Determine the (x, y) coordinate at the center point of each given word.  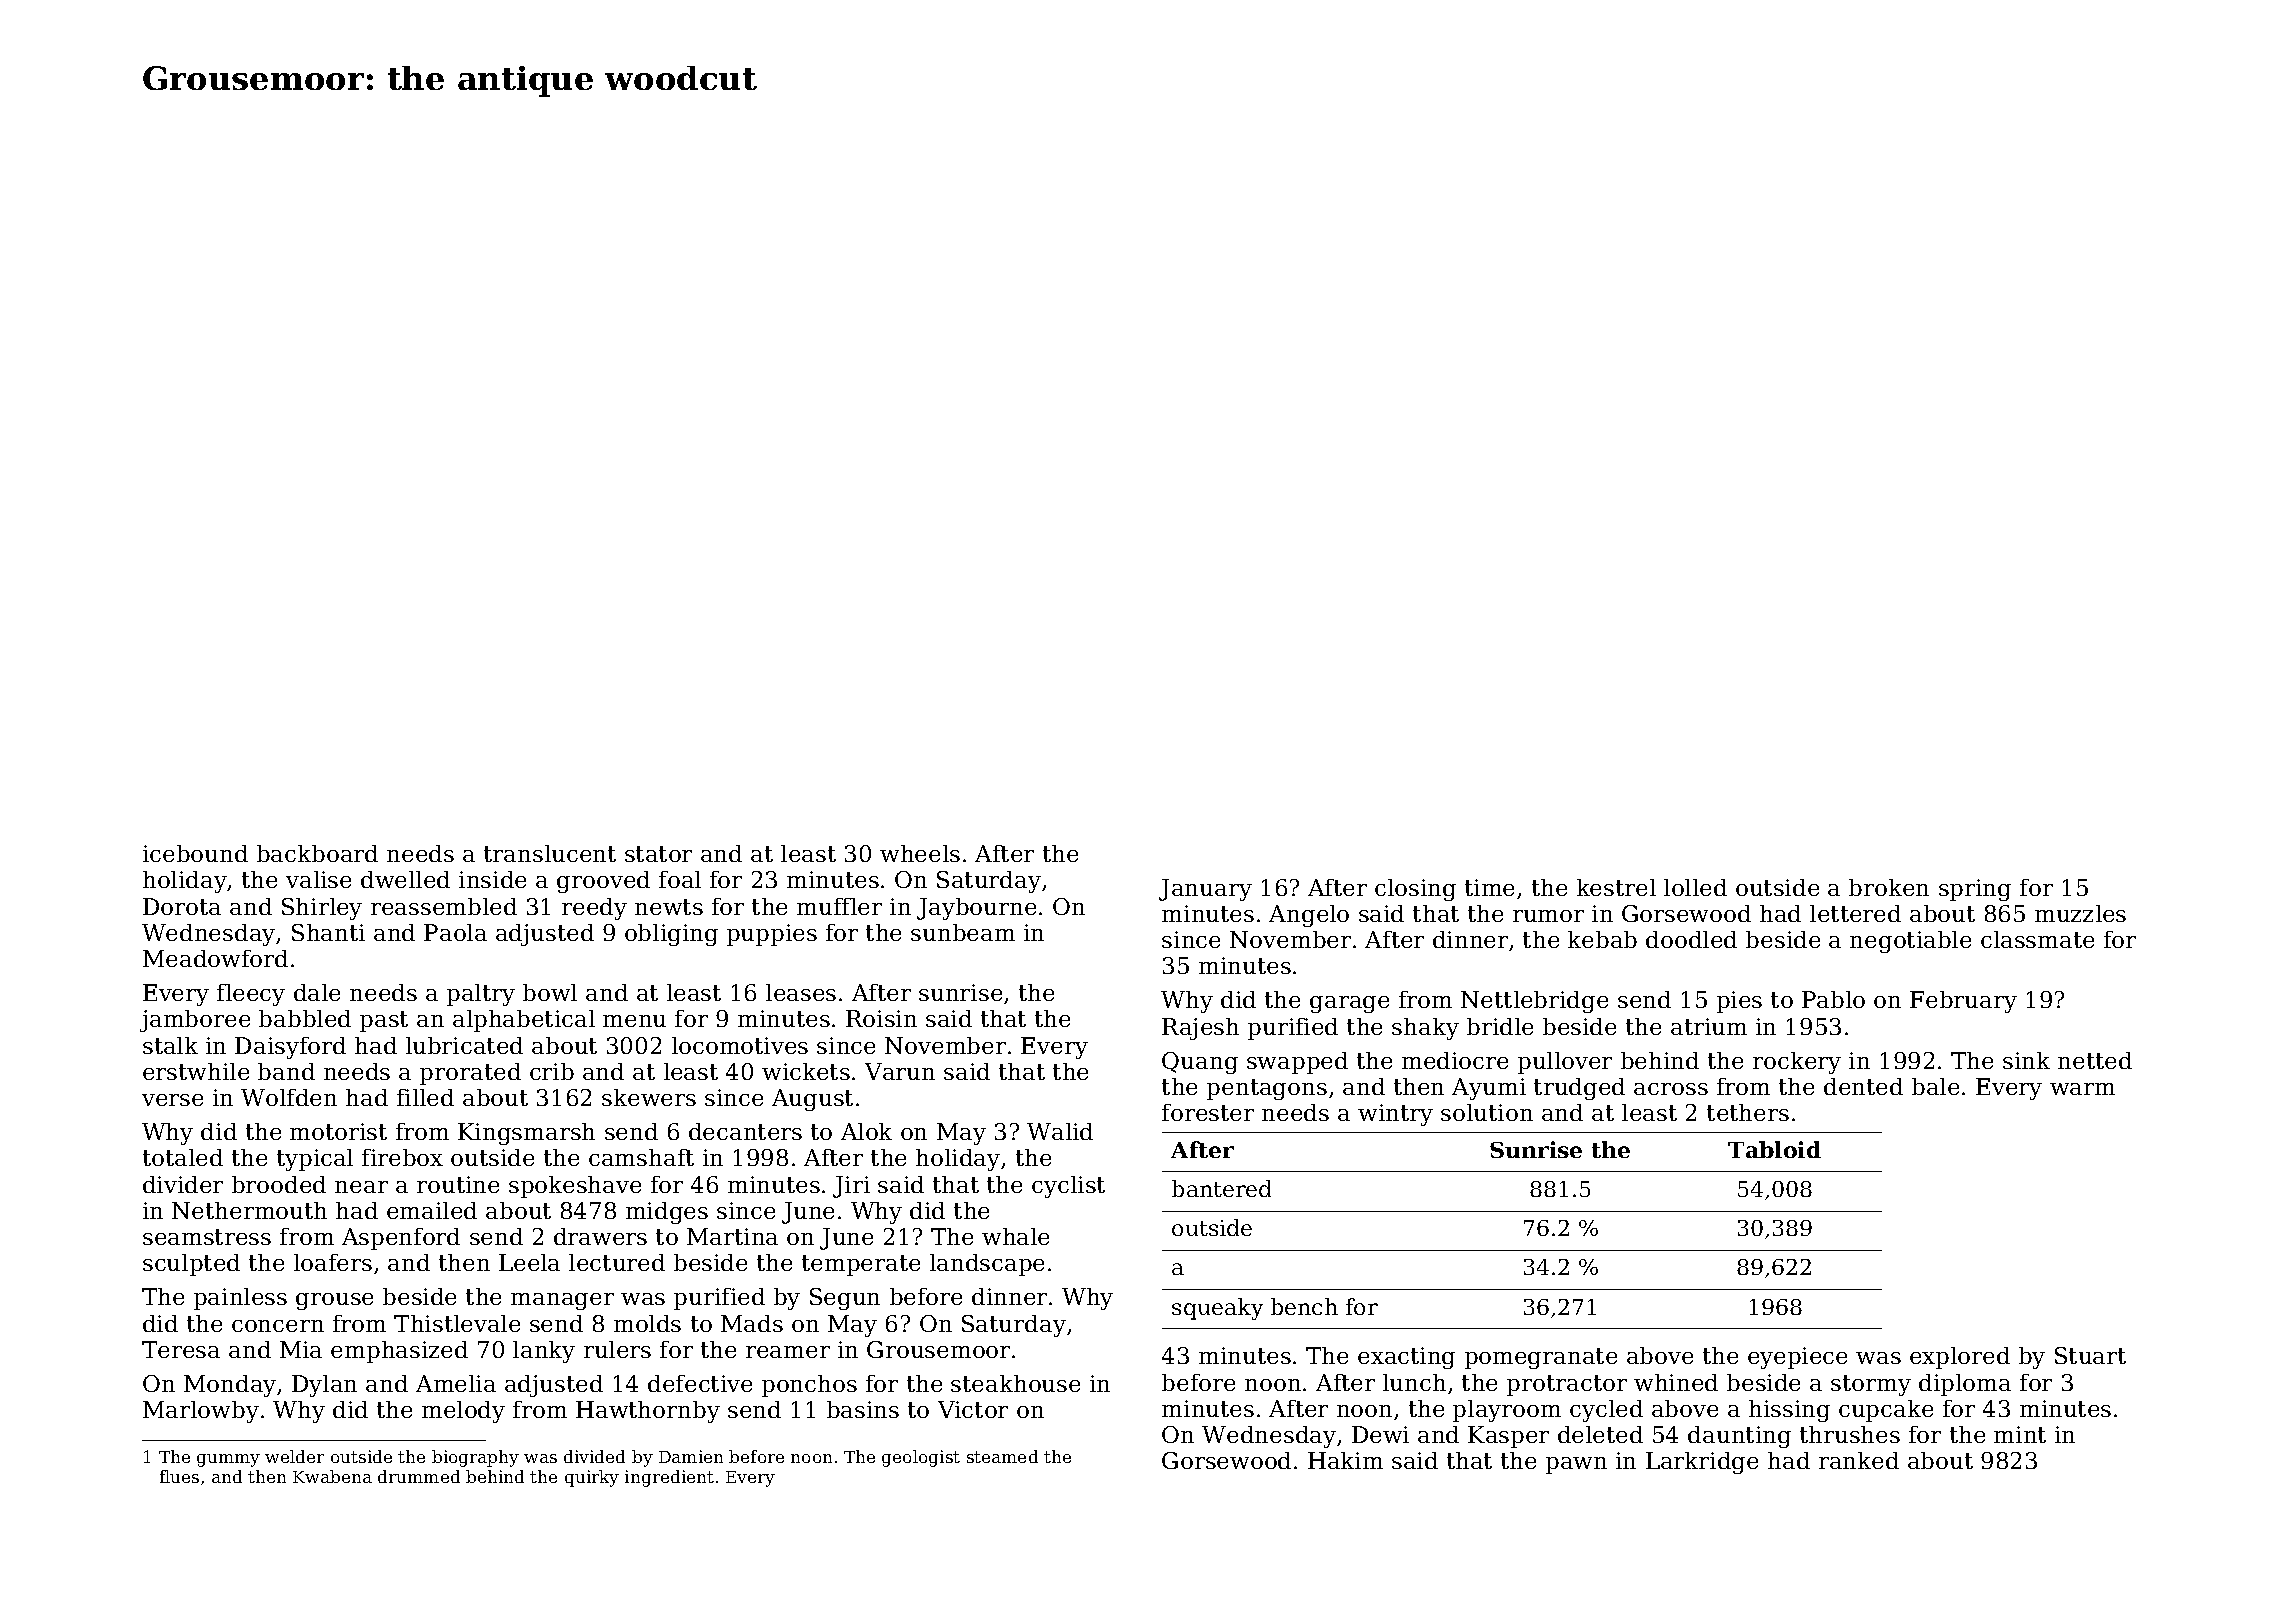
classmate (2037, 939)
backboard (317, 853)
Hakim (1345, 1460)
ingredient (669, 1478)
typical (315, 1160)
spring (1975, 890)
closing (1415, 890)
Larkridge (1702, 1463)
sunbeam (963, 932)
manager (562, 1301)
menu (634, 1021)
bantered (1221, 1188)
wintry (1395, 1115)
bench (1304, 1306)
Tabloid (1774, 1149)
